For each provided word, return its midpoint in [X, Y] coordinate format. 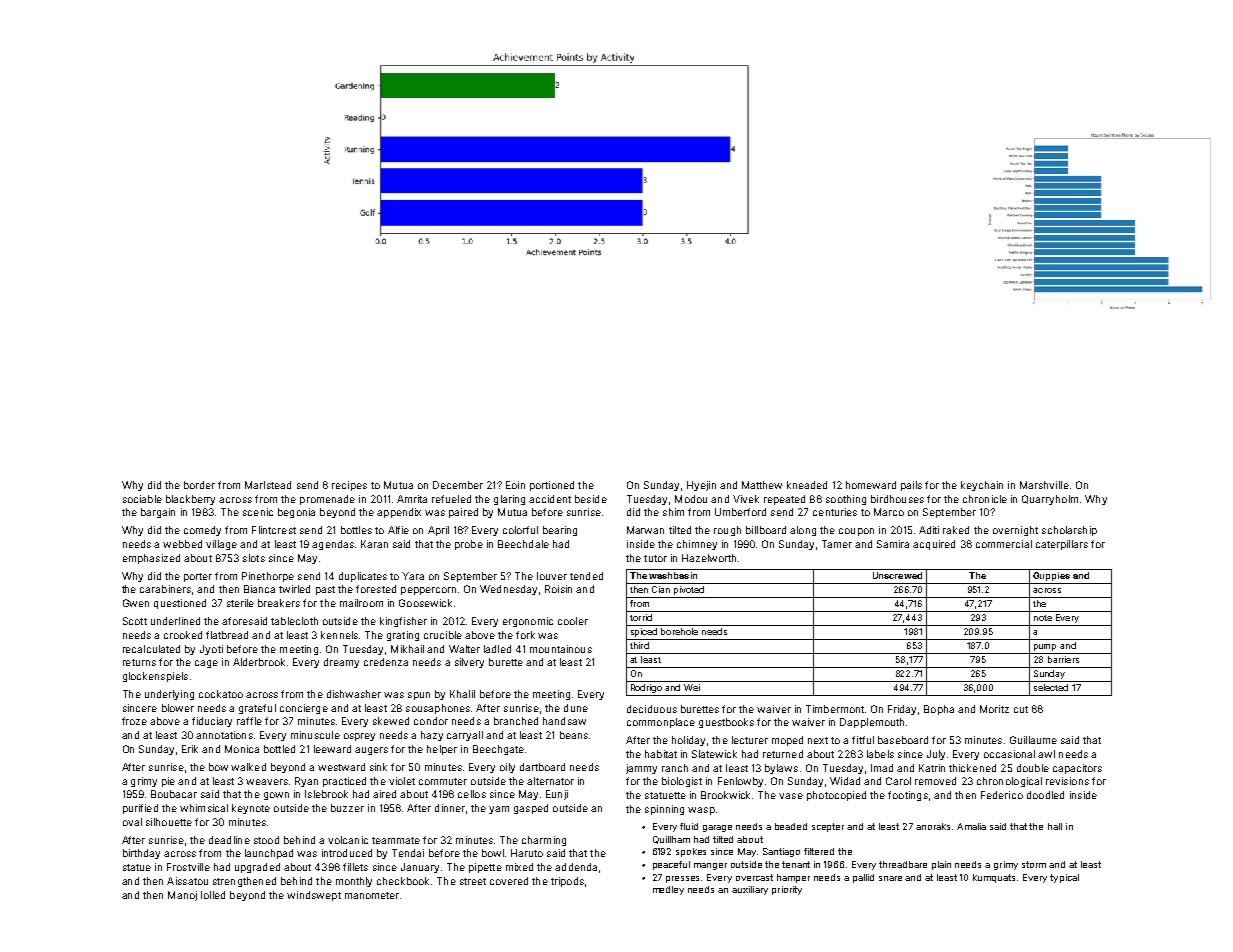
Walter [464, 649]
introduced [347, 853]
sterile [240, 603]
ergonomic [528, 622]
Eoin [515, 485]
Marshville [1044, 485]
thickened [972, 768]
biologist [682, 782]
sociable [142, 499]
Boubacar [174, 794]
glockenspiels [155, 677]
